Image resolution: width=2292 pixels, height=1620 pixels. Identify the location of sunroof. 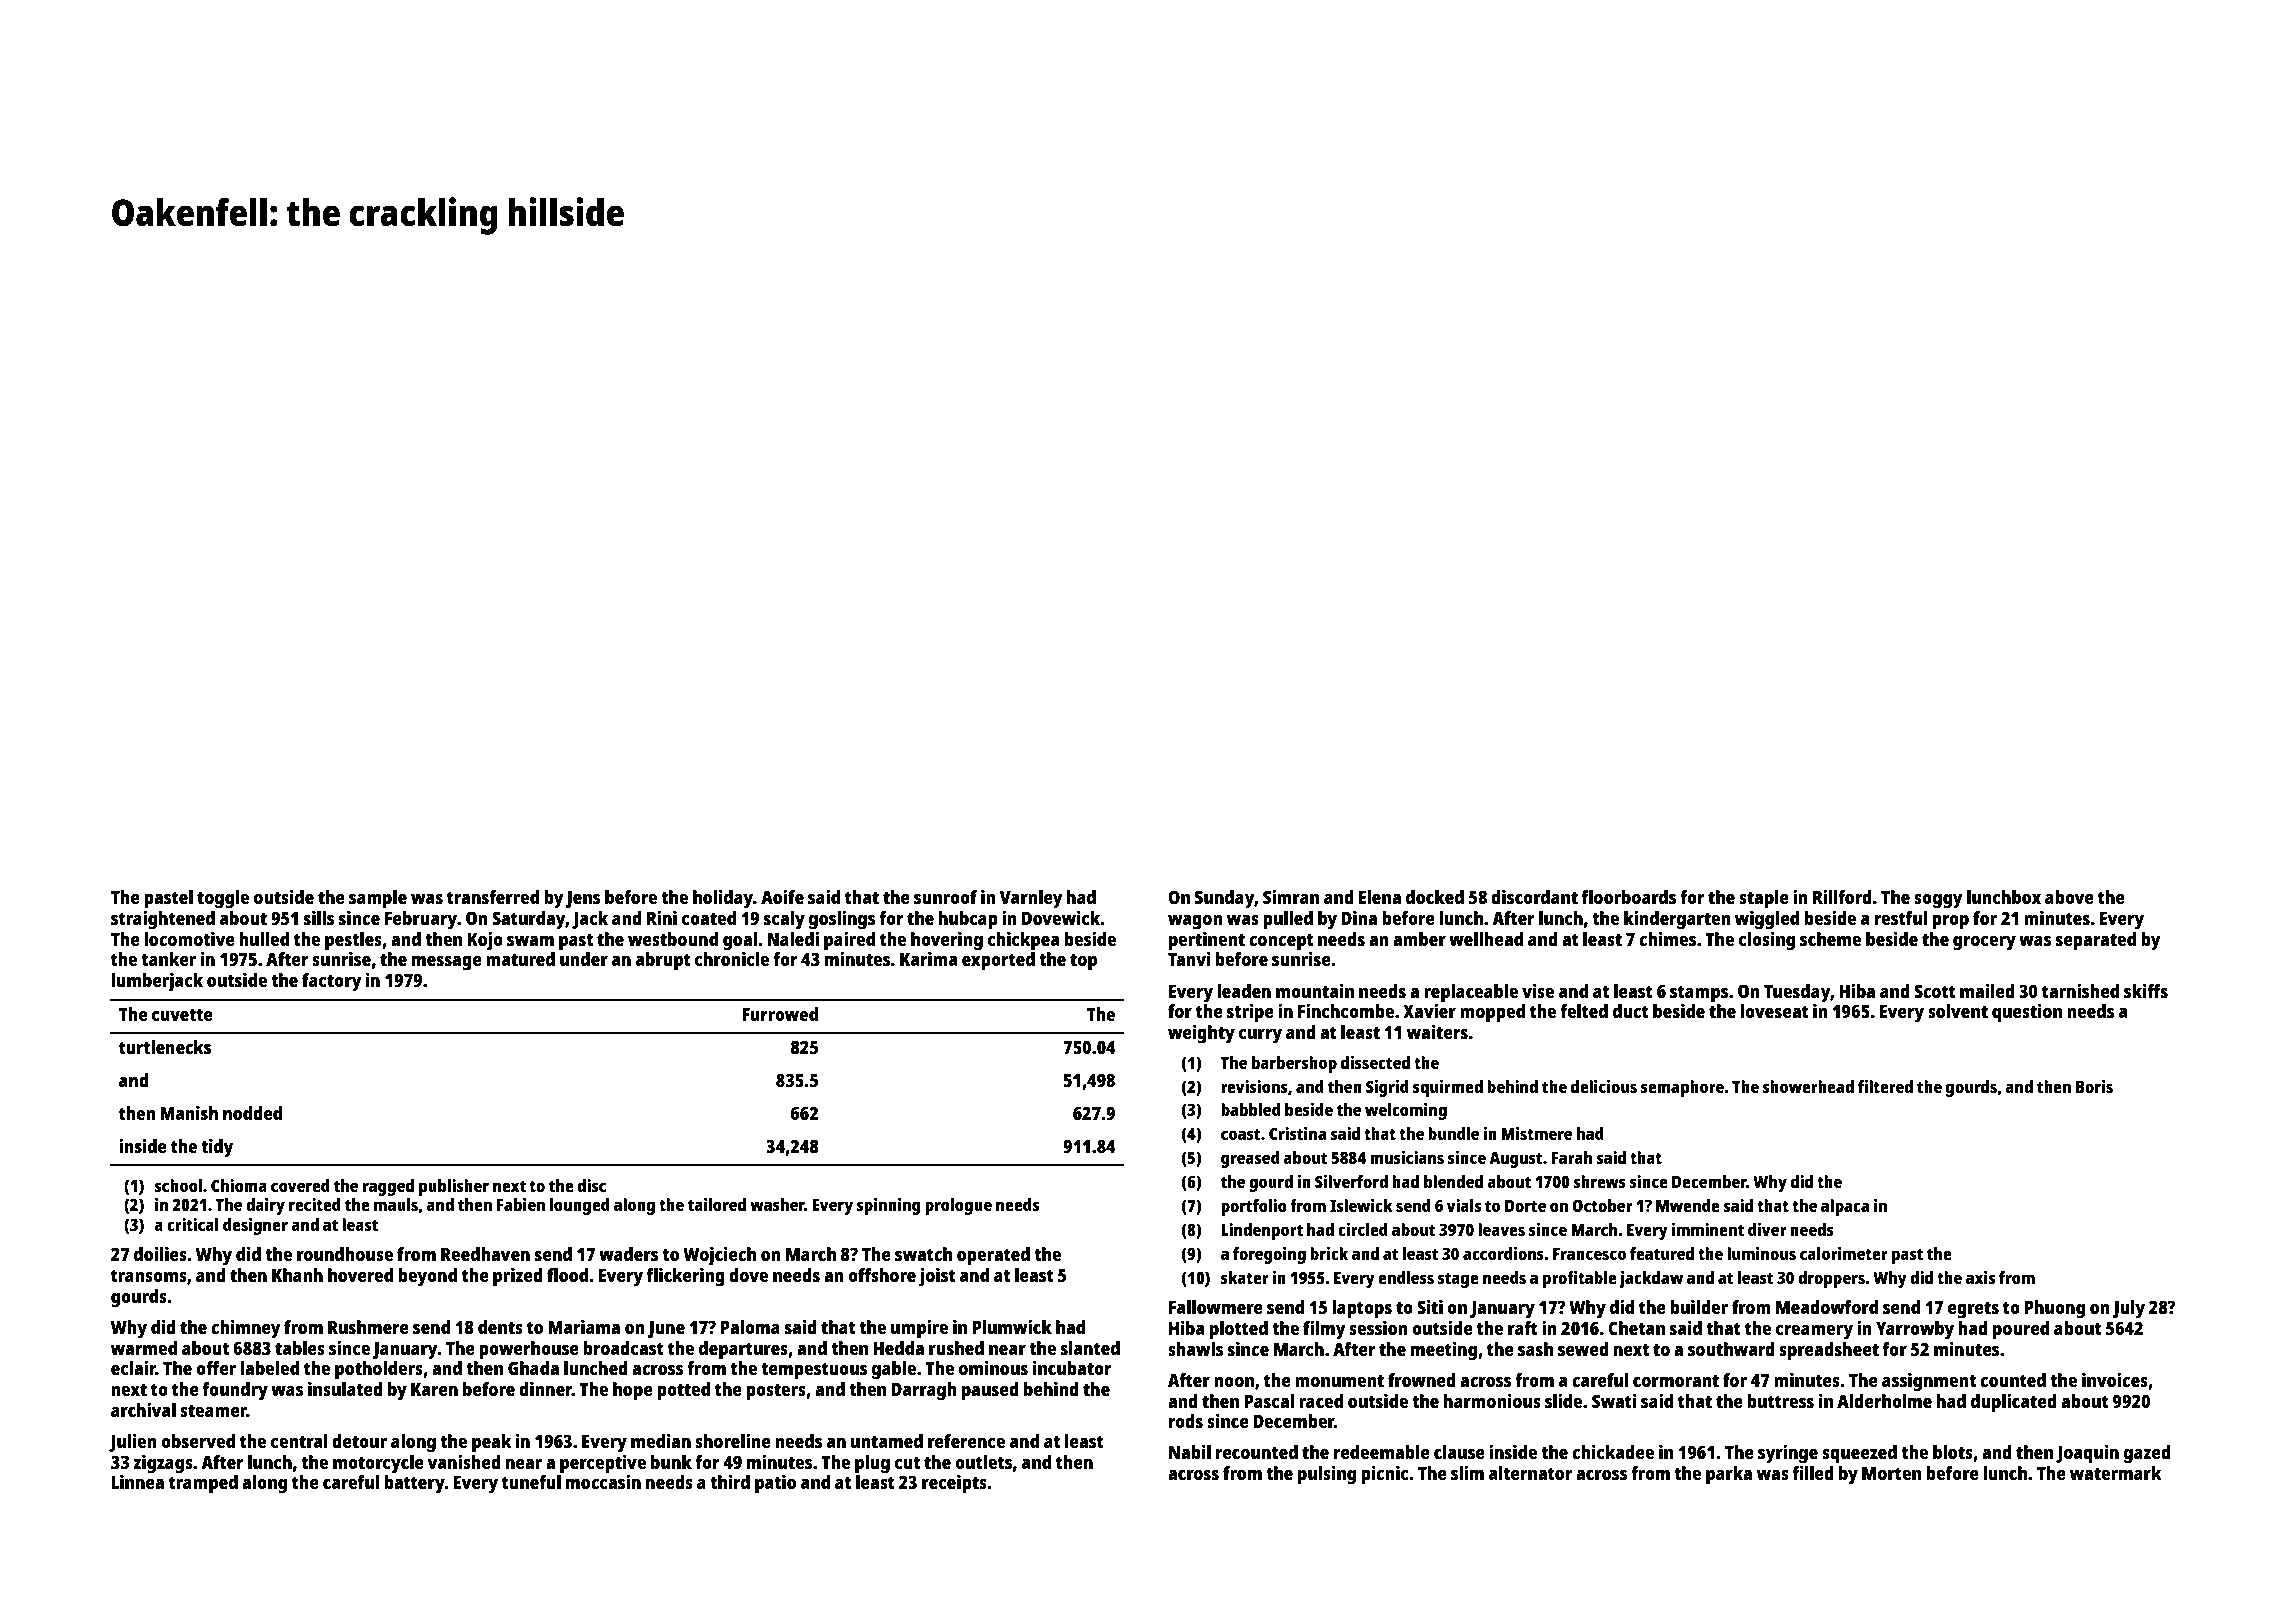
(945, 897).
